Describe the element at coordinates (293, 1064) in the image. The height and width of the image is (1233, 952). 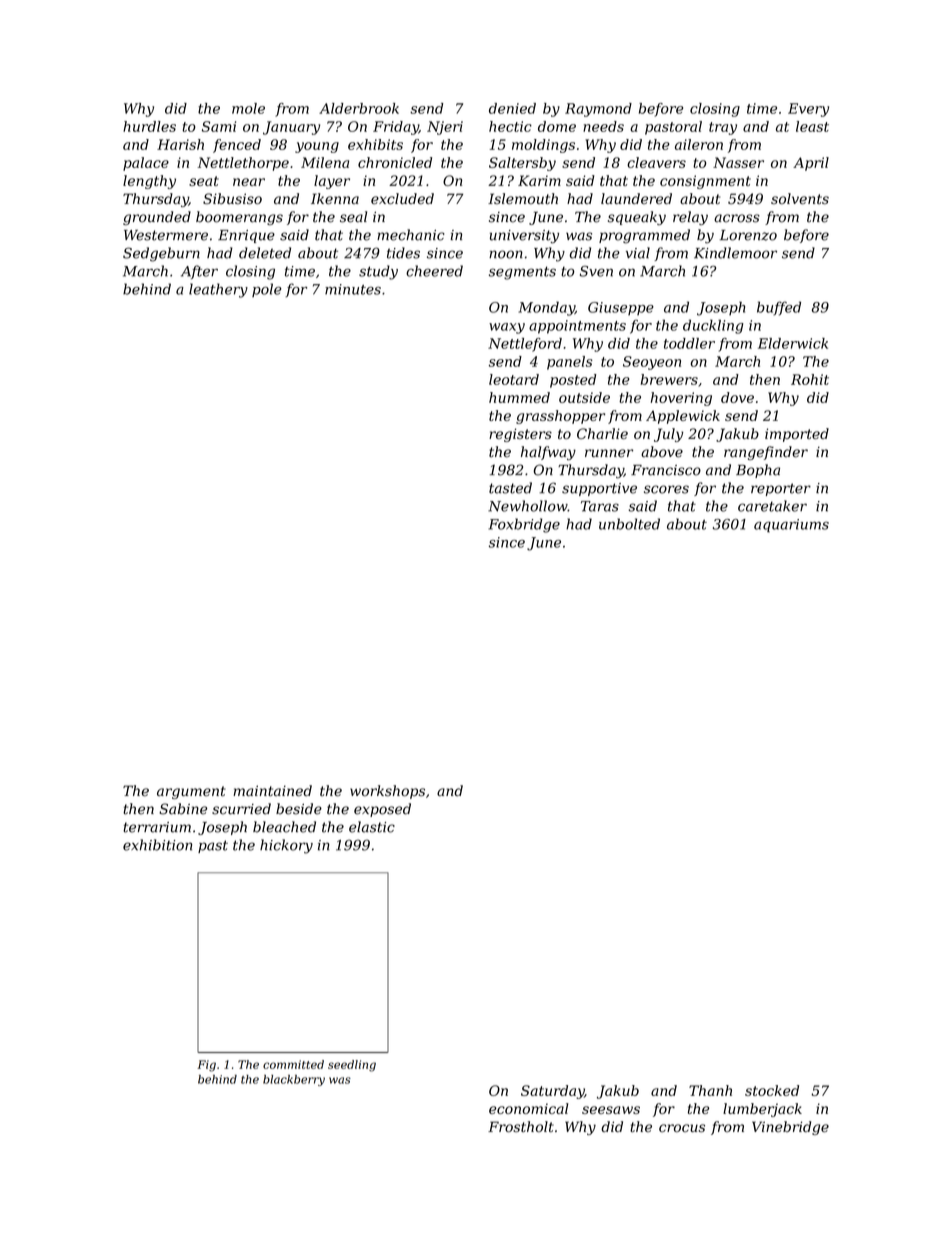
I see `committed` at that location.
